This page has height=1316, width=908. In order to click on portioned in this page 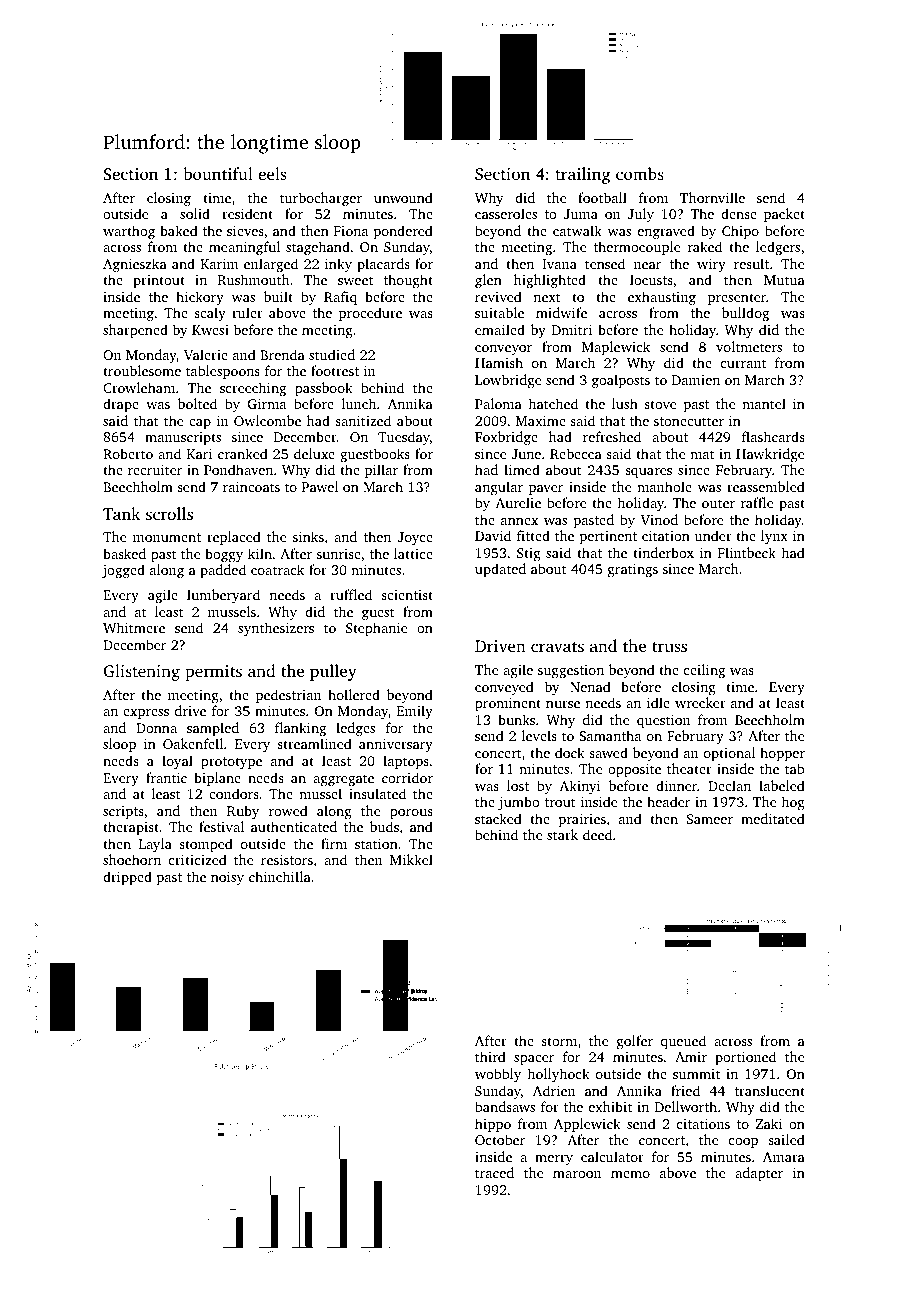, I will do `click(745, 1058)`.
